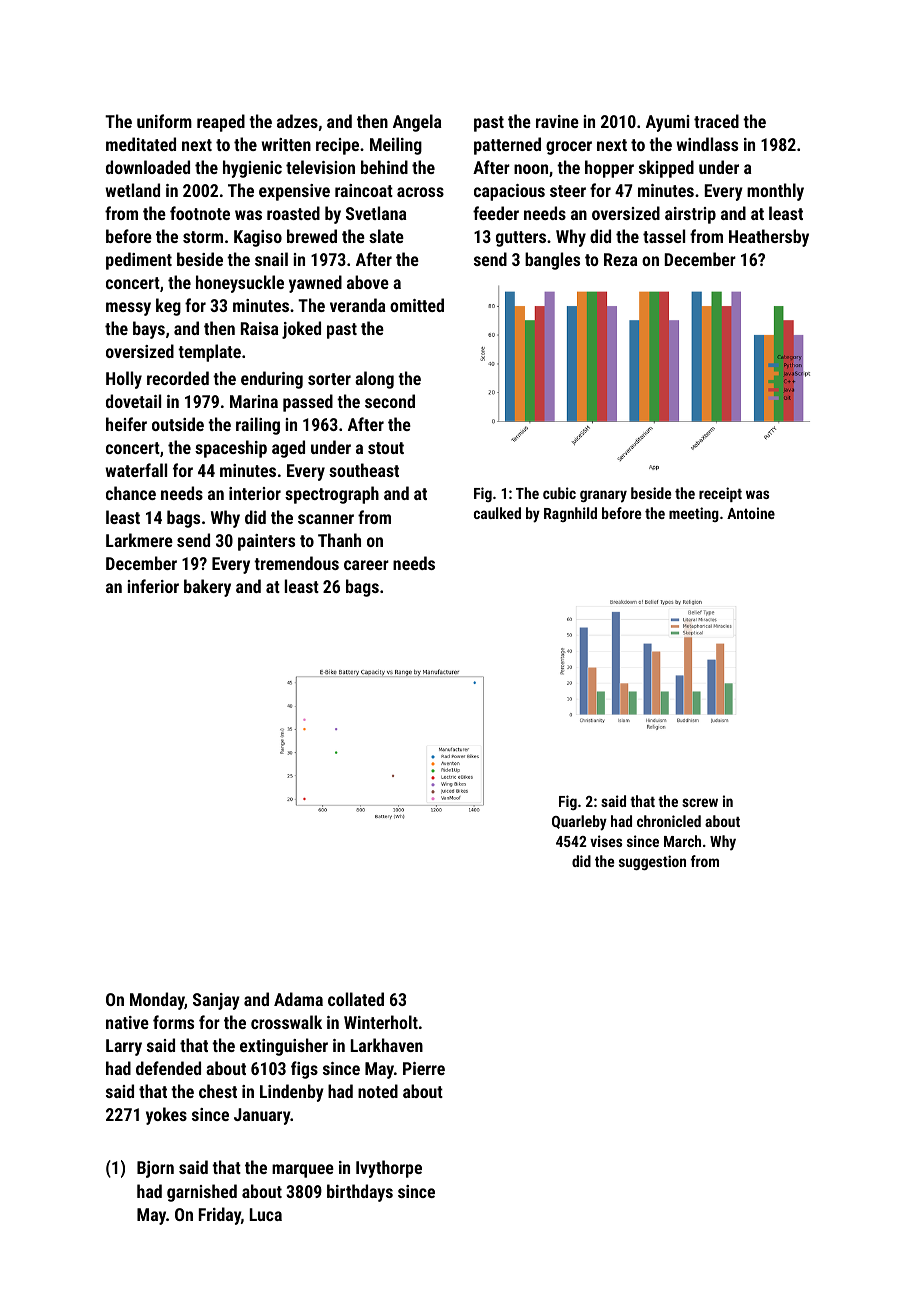  Describe the element at coordinates (720, 494) in the image. I see `receipt` at that location.
